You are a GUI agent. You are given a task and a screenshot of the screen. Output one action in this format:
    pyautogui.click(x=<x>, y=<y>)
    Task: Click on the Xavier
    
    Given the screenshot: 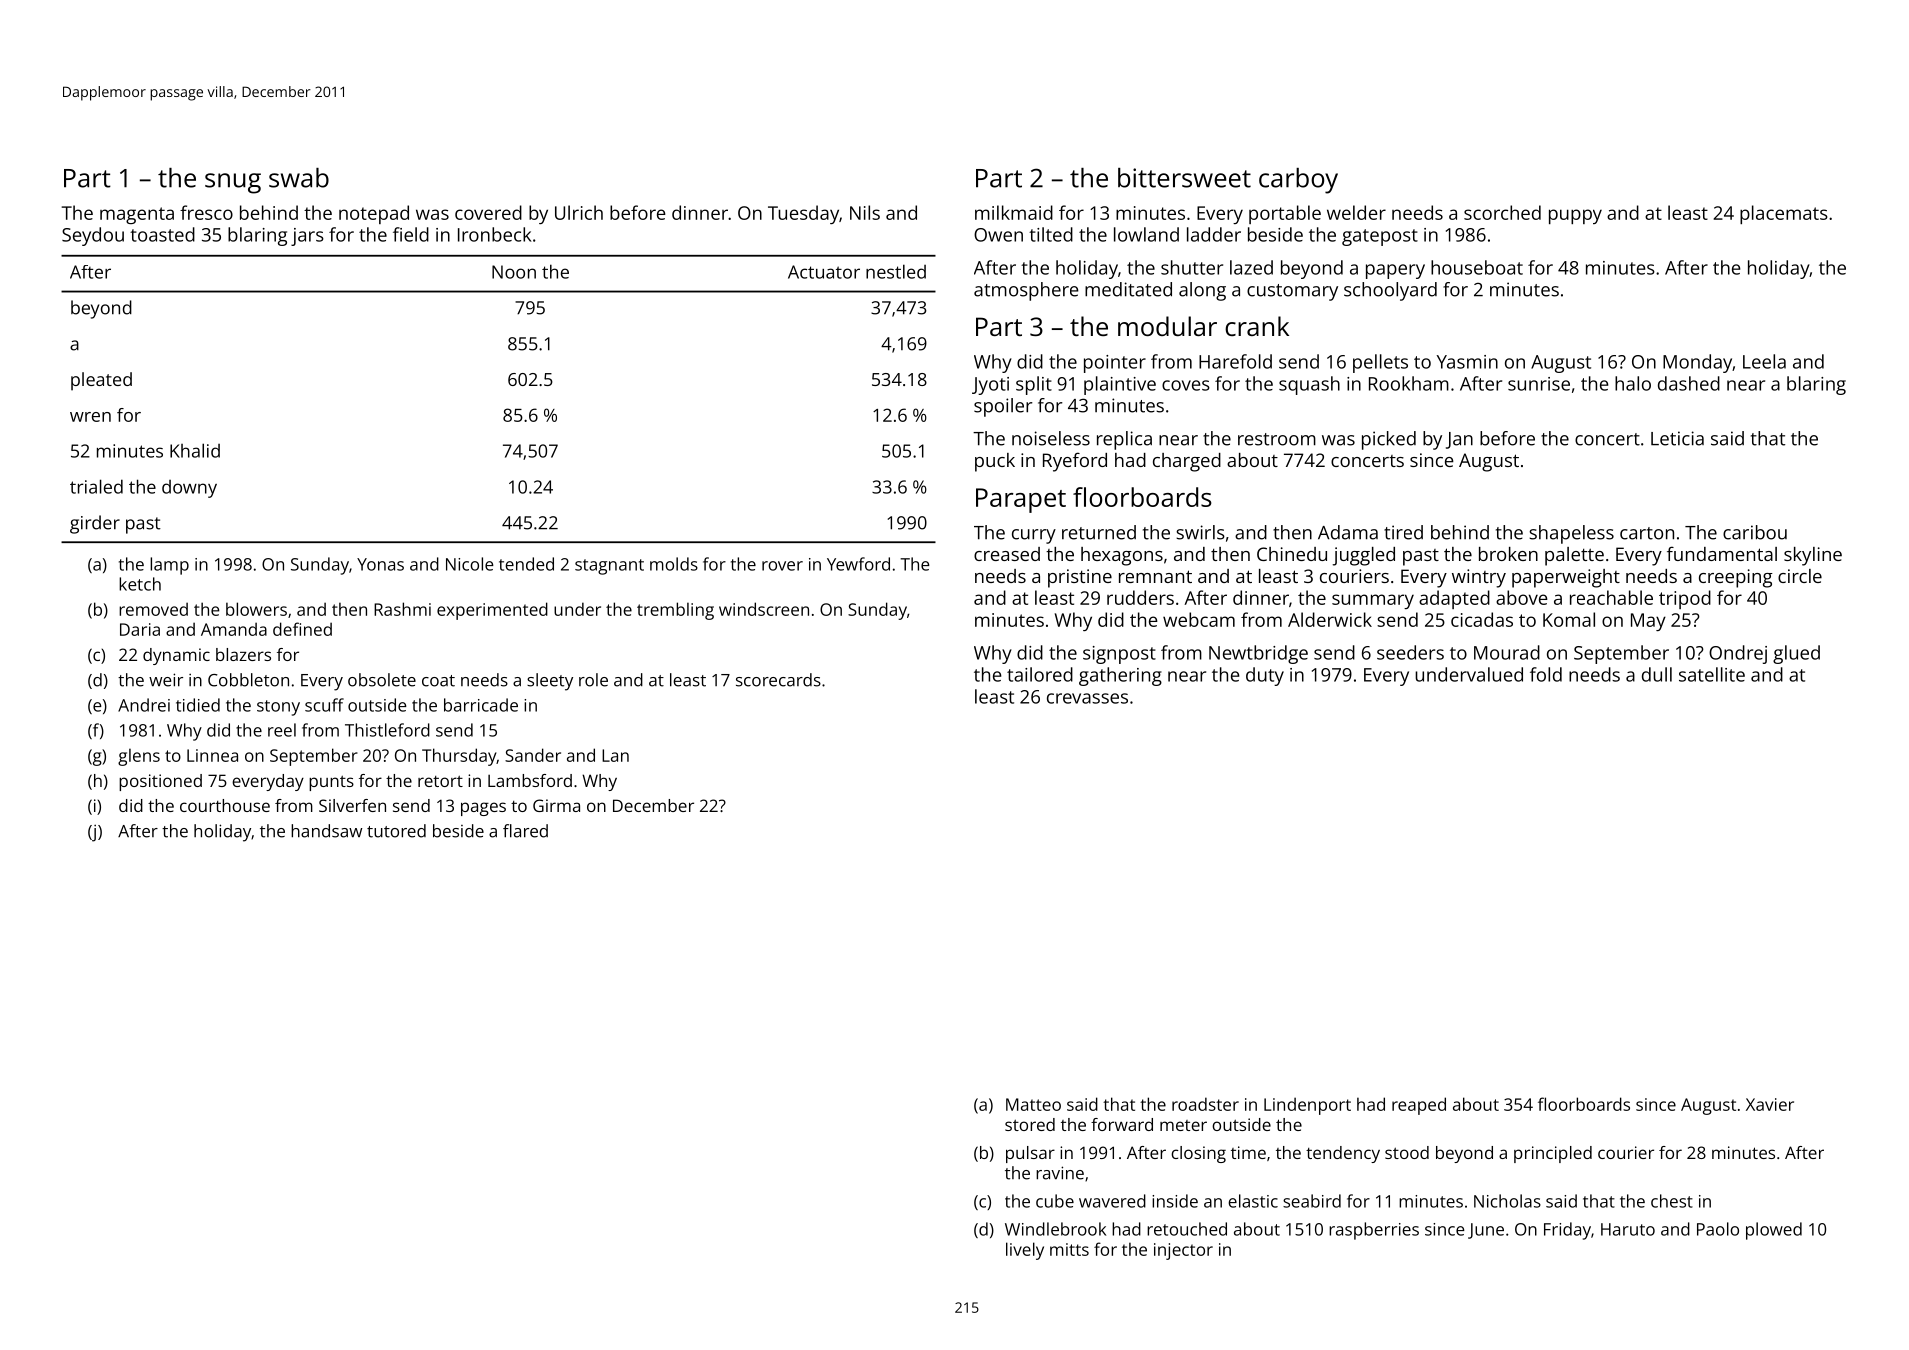 What is the action you would take?
    pyautogui.click(x=1770, y=1104)
